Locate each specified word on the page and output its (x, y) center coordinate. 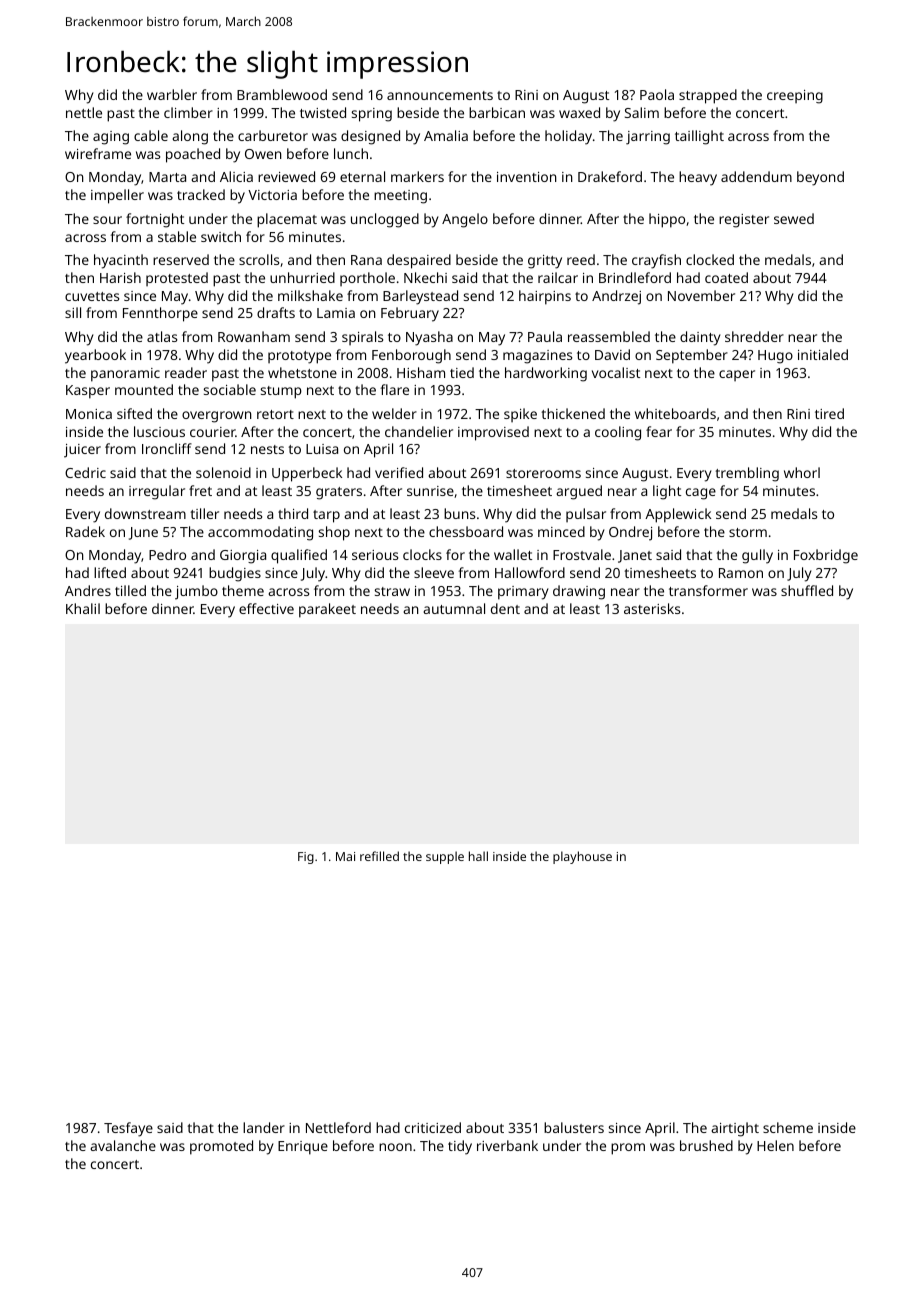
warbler (172, 94)
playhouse (582, 857)
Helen (775, 1145)
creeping (795, 97)
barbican (497, 112)
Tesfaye (128, 1129)
